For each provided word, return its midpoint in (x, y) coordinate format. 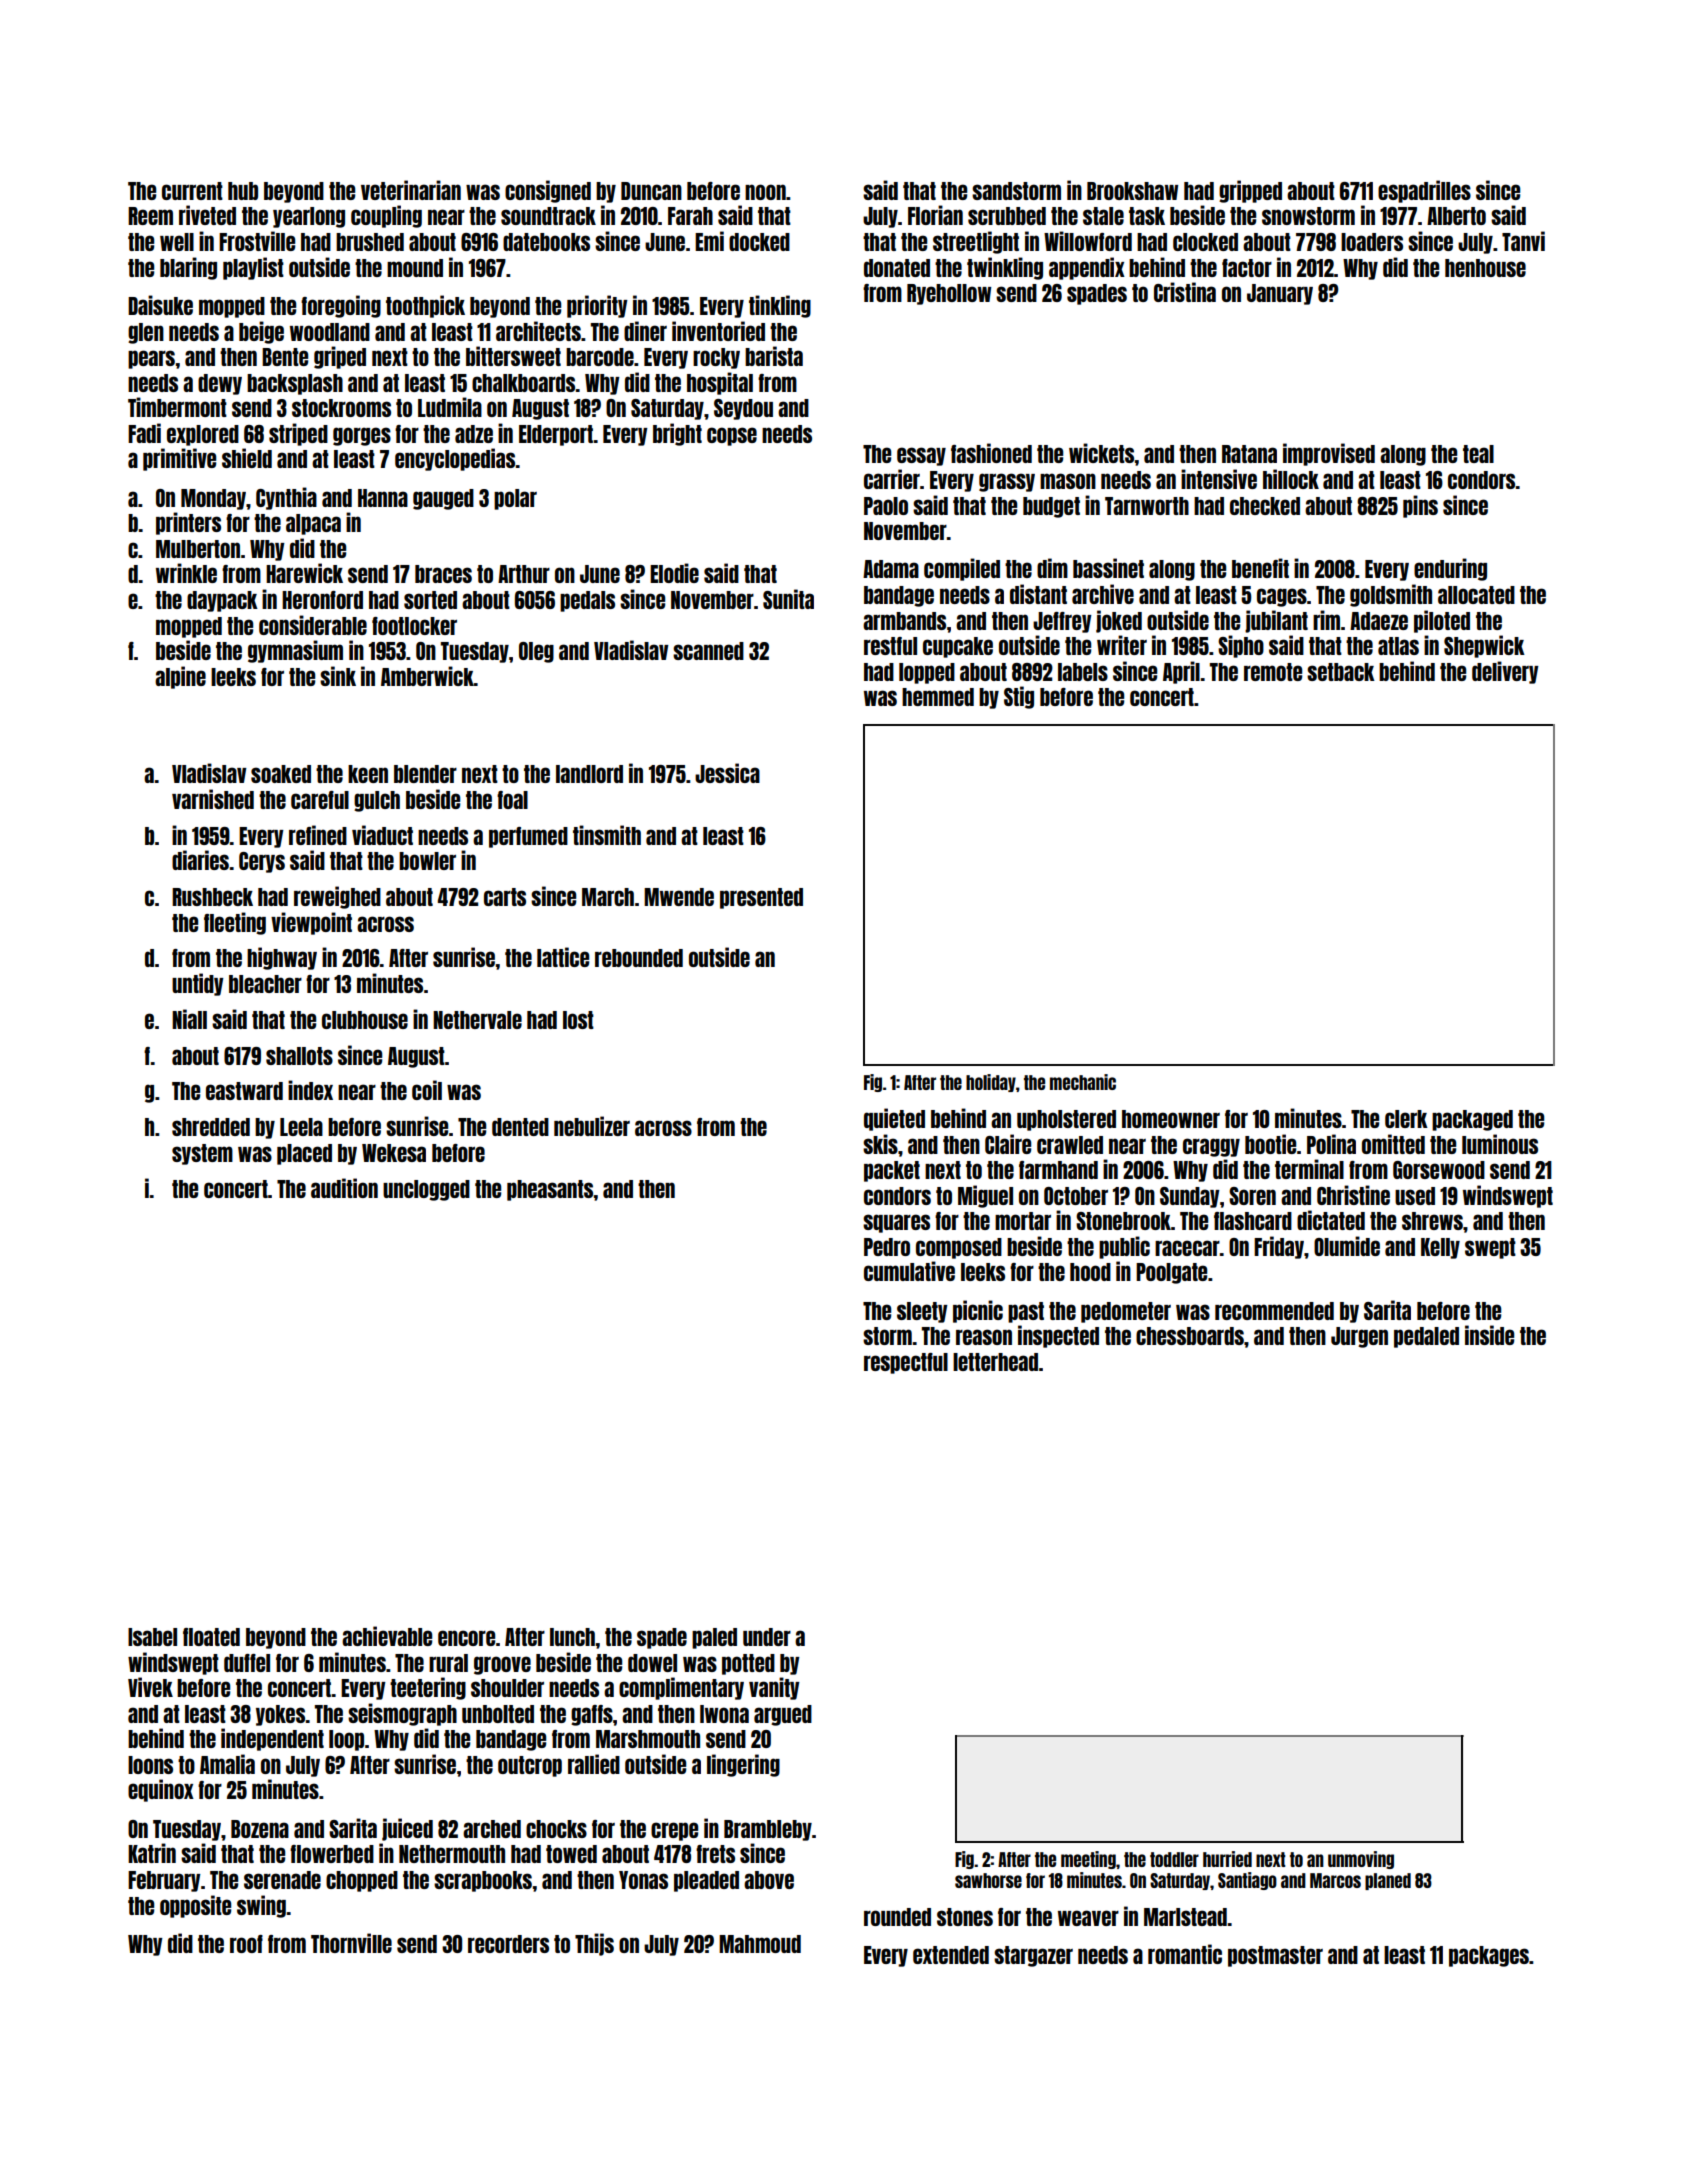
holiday (991, 1083)
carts (505, 897)
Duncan (651, 191)
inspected (1058, 1336)
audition (344, 1188)
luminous (1500, 1144)
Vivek (150, 1687)
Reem (150, 216)
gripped (1250, 191)
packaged (1472, 1120)
